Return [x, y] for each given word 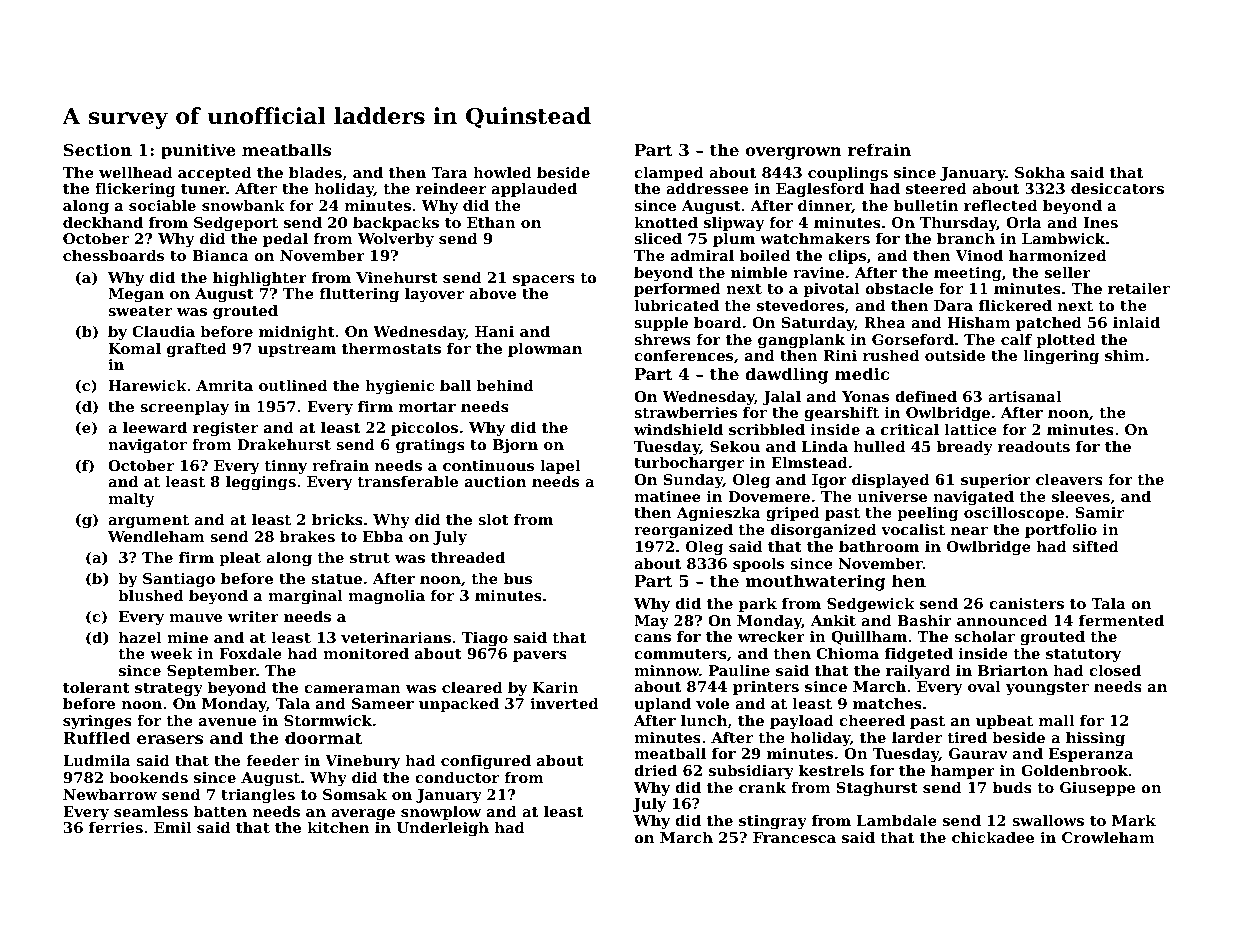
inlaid [1136, 322]
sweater [140, 311]
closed [1115, 670]
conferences [683, 355]
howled [502, 172]
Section [98, 149]
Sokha [1040, 172]
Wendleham [156, 536]
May [651, 622]
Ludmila [97, 760]
